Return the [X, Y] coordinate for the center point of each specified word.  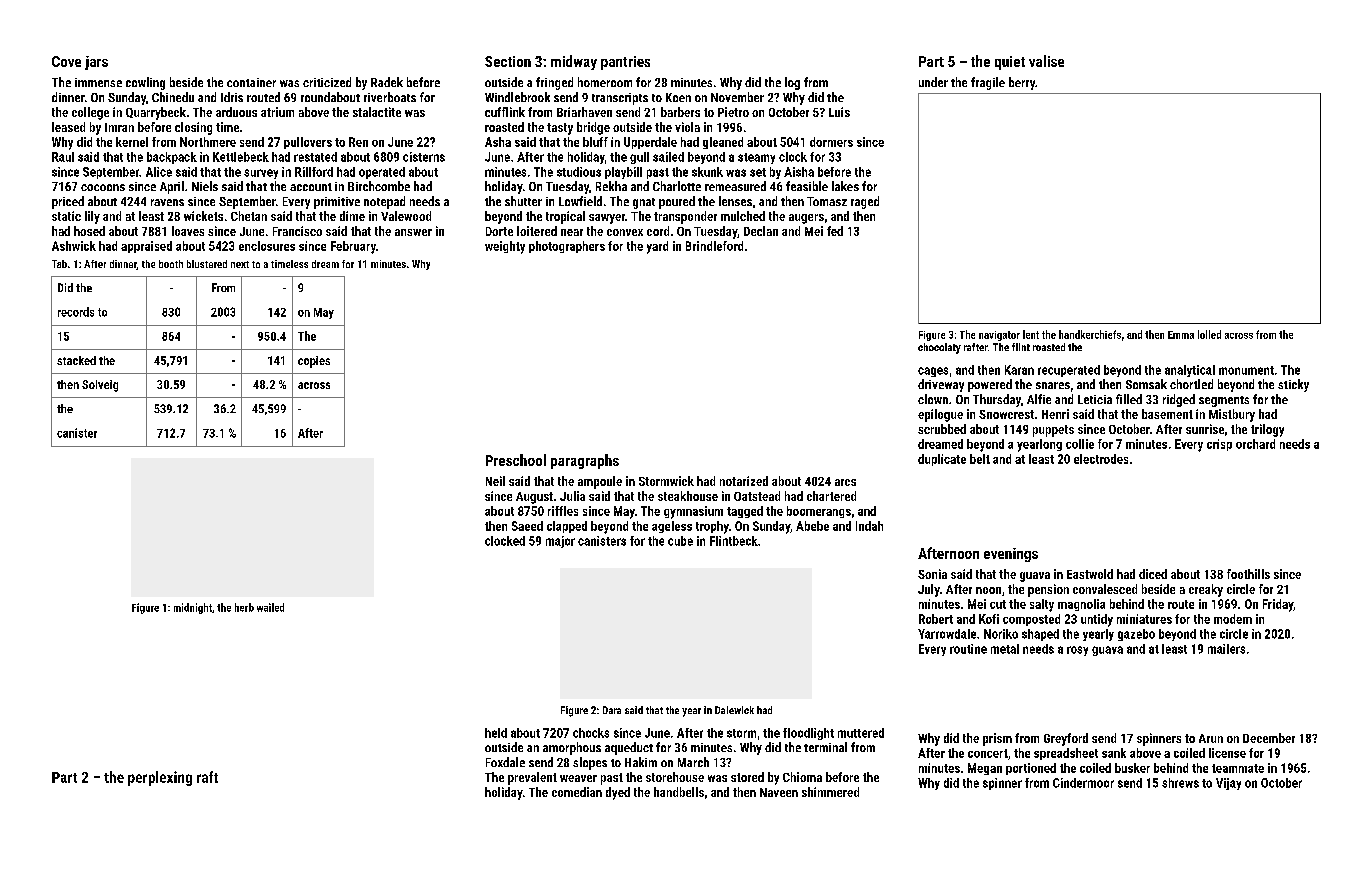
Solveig [100, 386]
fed [835, 231]
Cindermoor [1083, 783]
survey [261, 174]
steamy [756, 158]
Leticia [1095, 399]
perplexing [160, 778]
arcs [845, 482]
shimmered [830, 792]
